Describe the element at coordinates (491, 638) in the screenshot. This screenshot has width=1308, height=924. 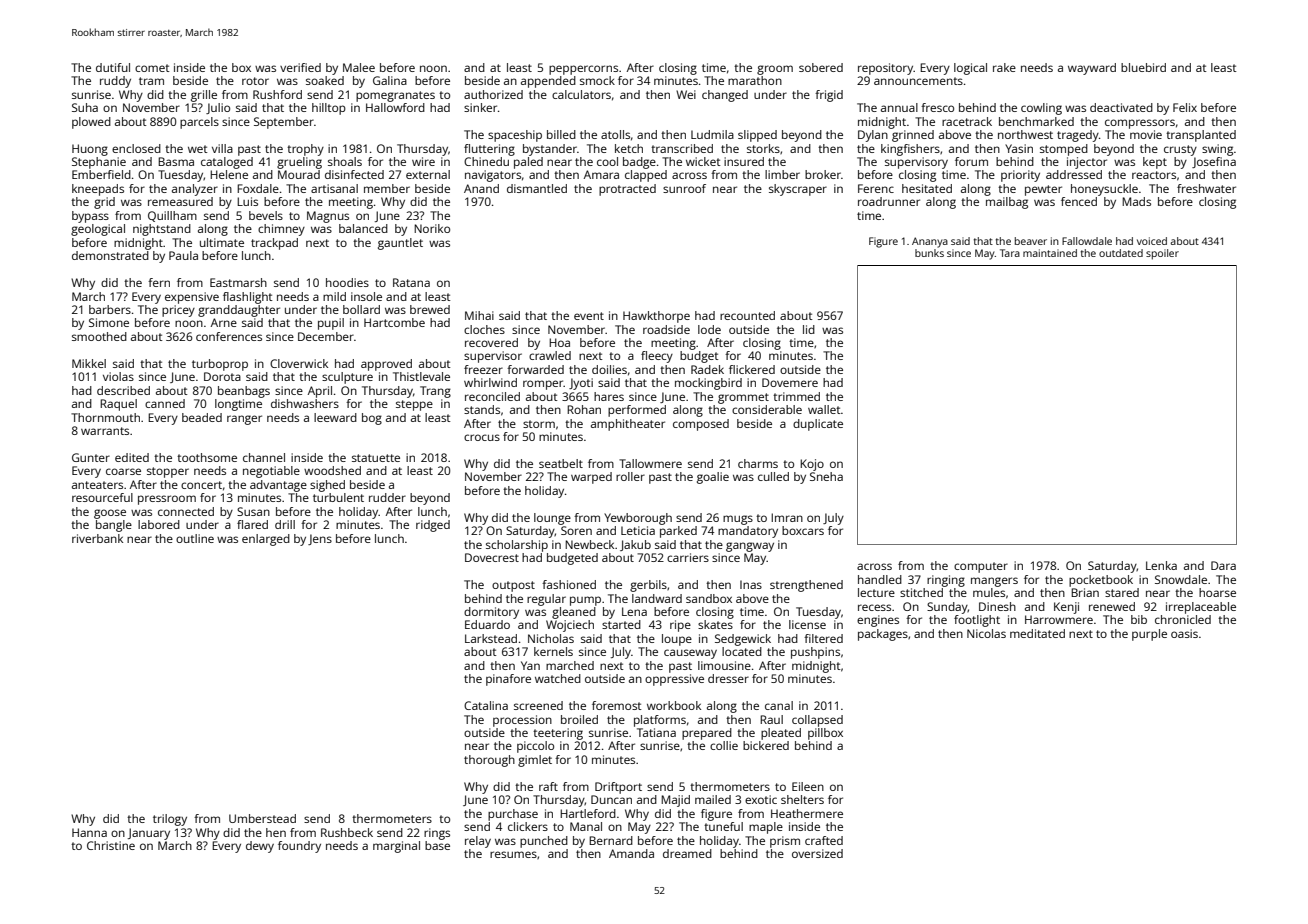
I see `Larkstead` at that location.
